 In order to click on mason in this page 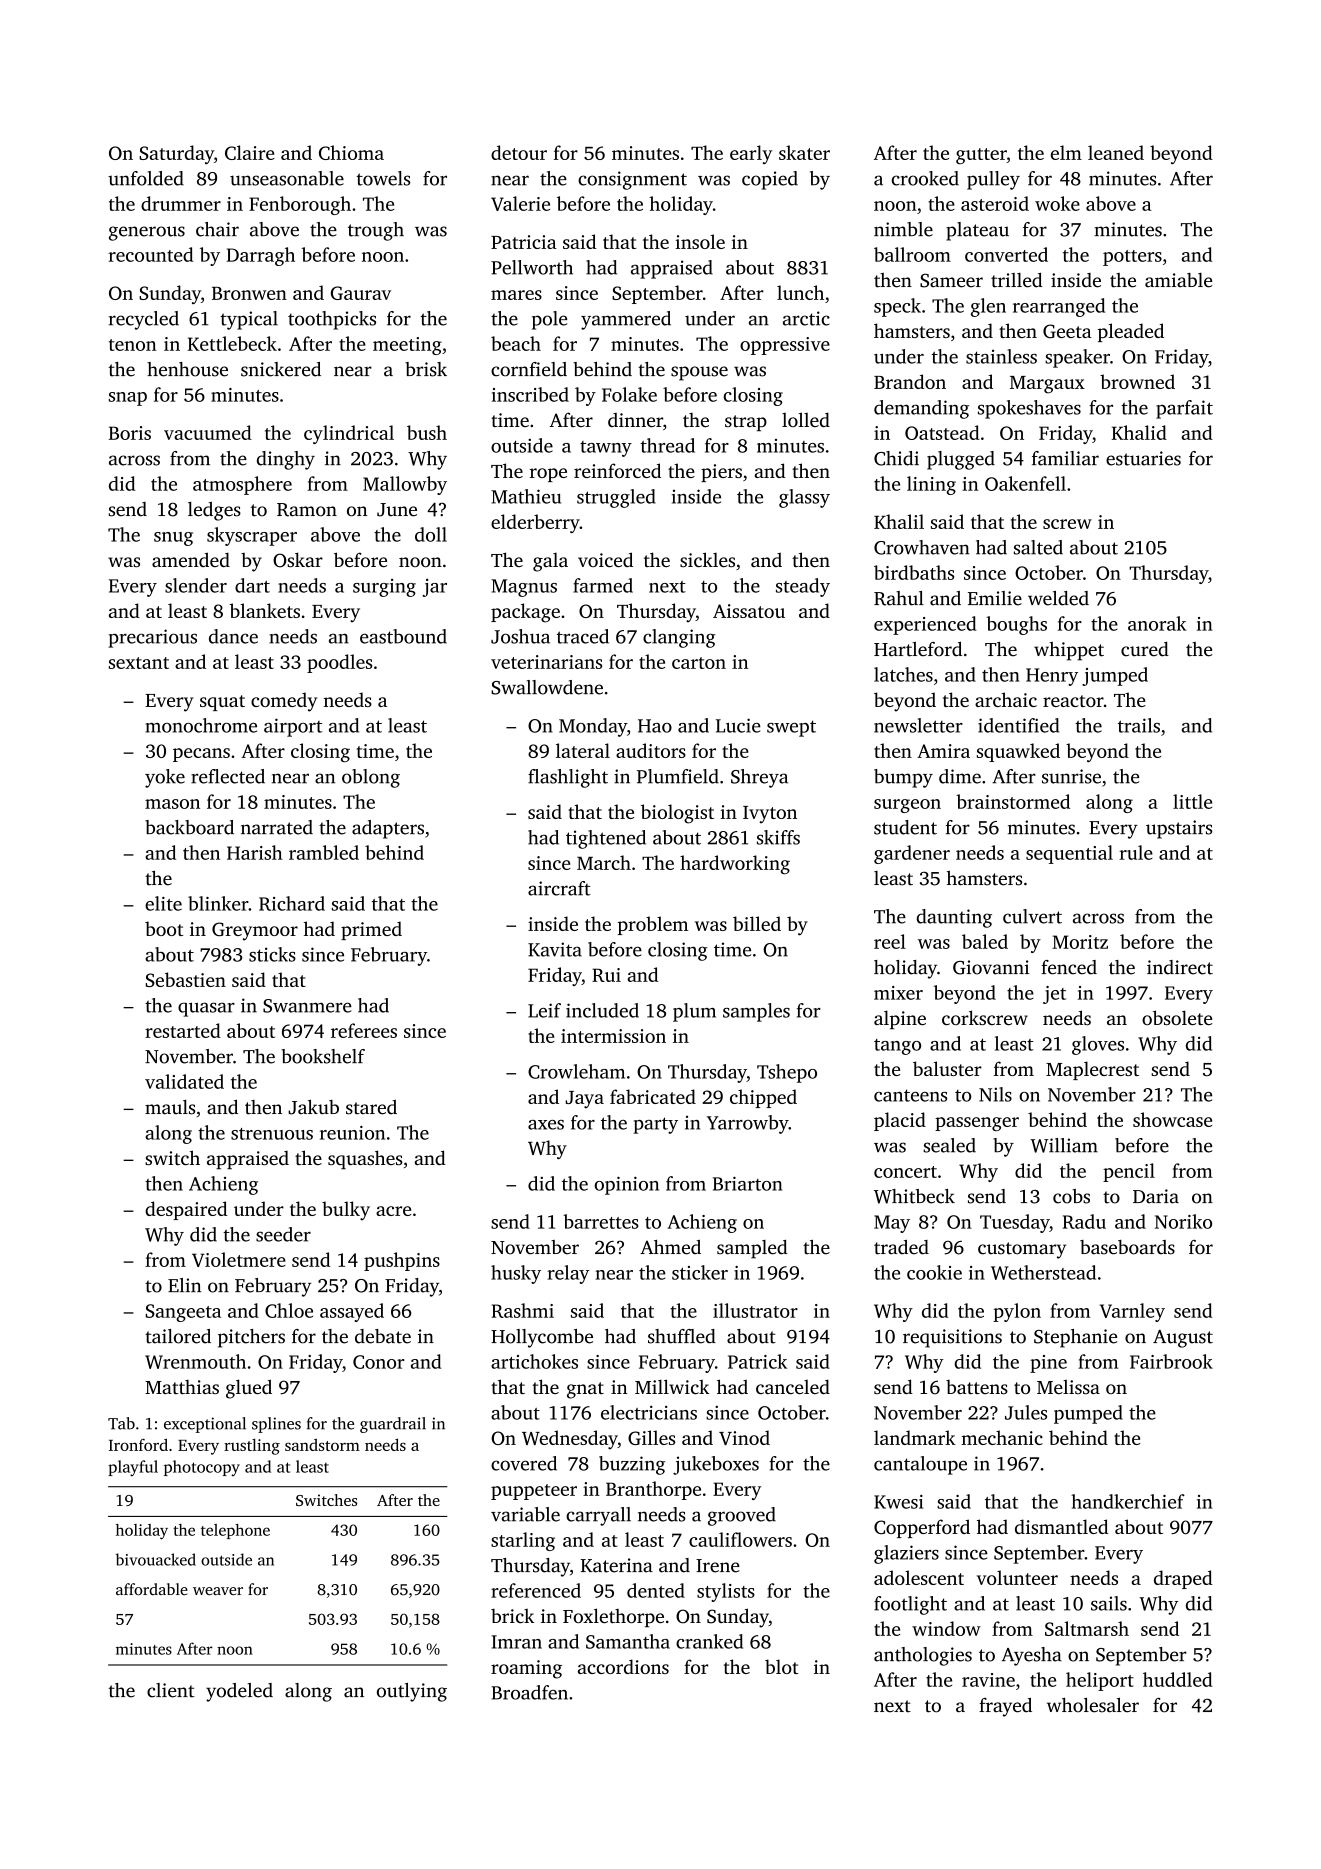, I will do `click(172, 804)`.
